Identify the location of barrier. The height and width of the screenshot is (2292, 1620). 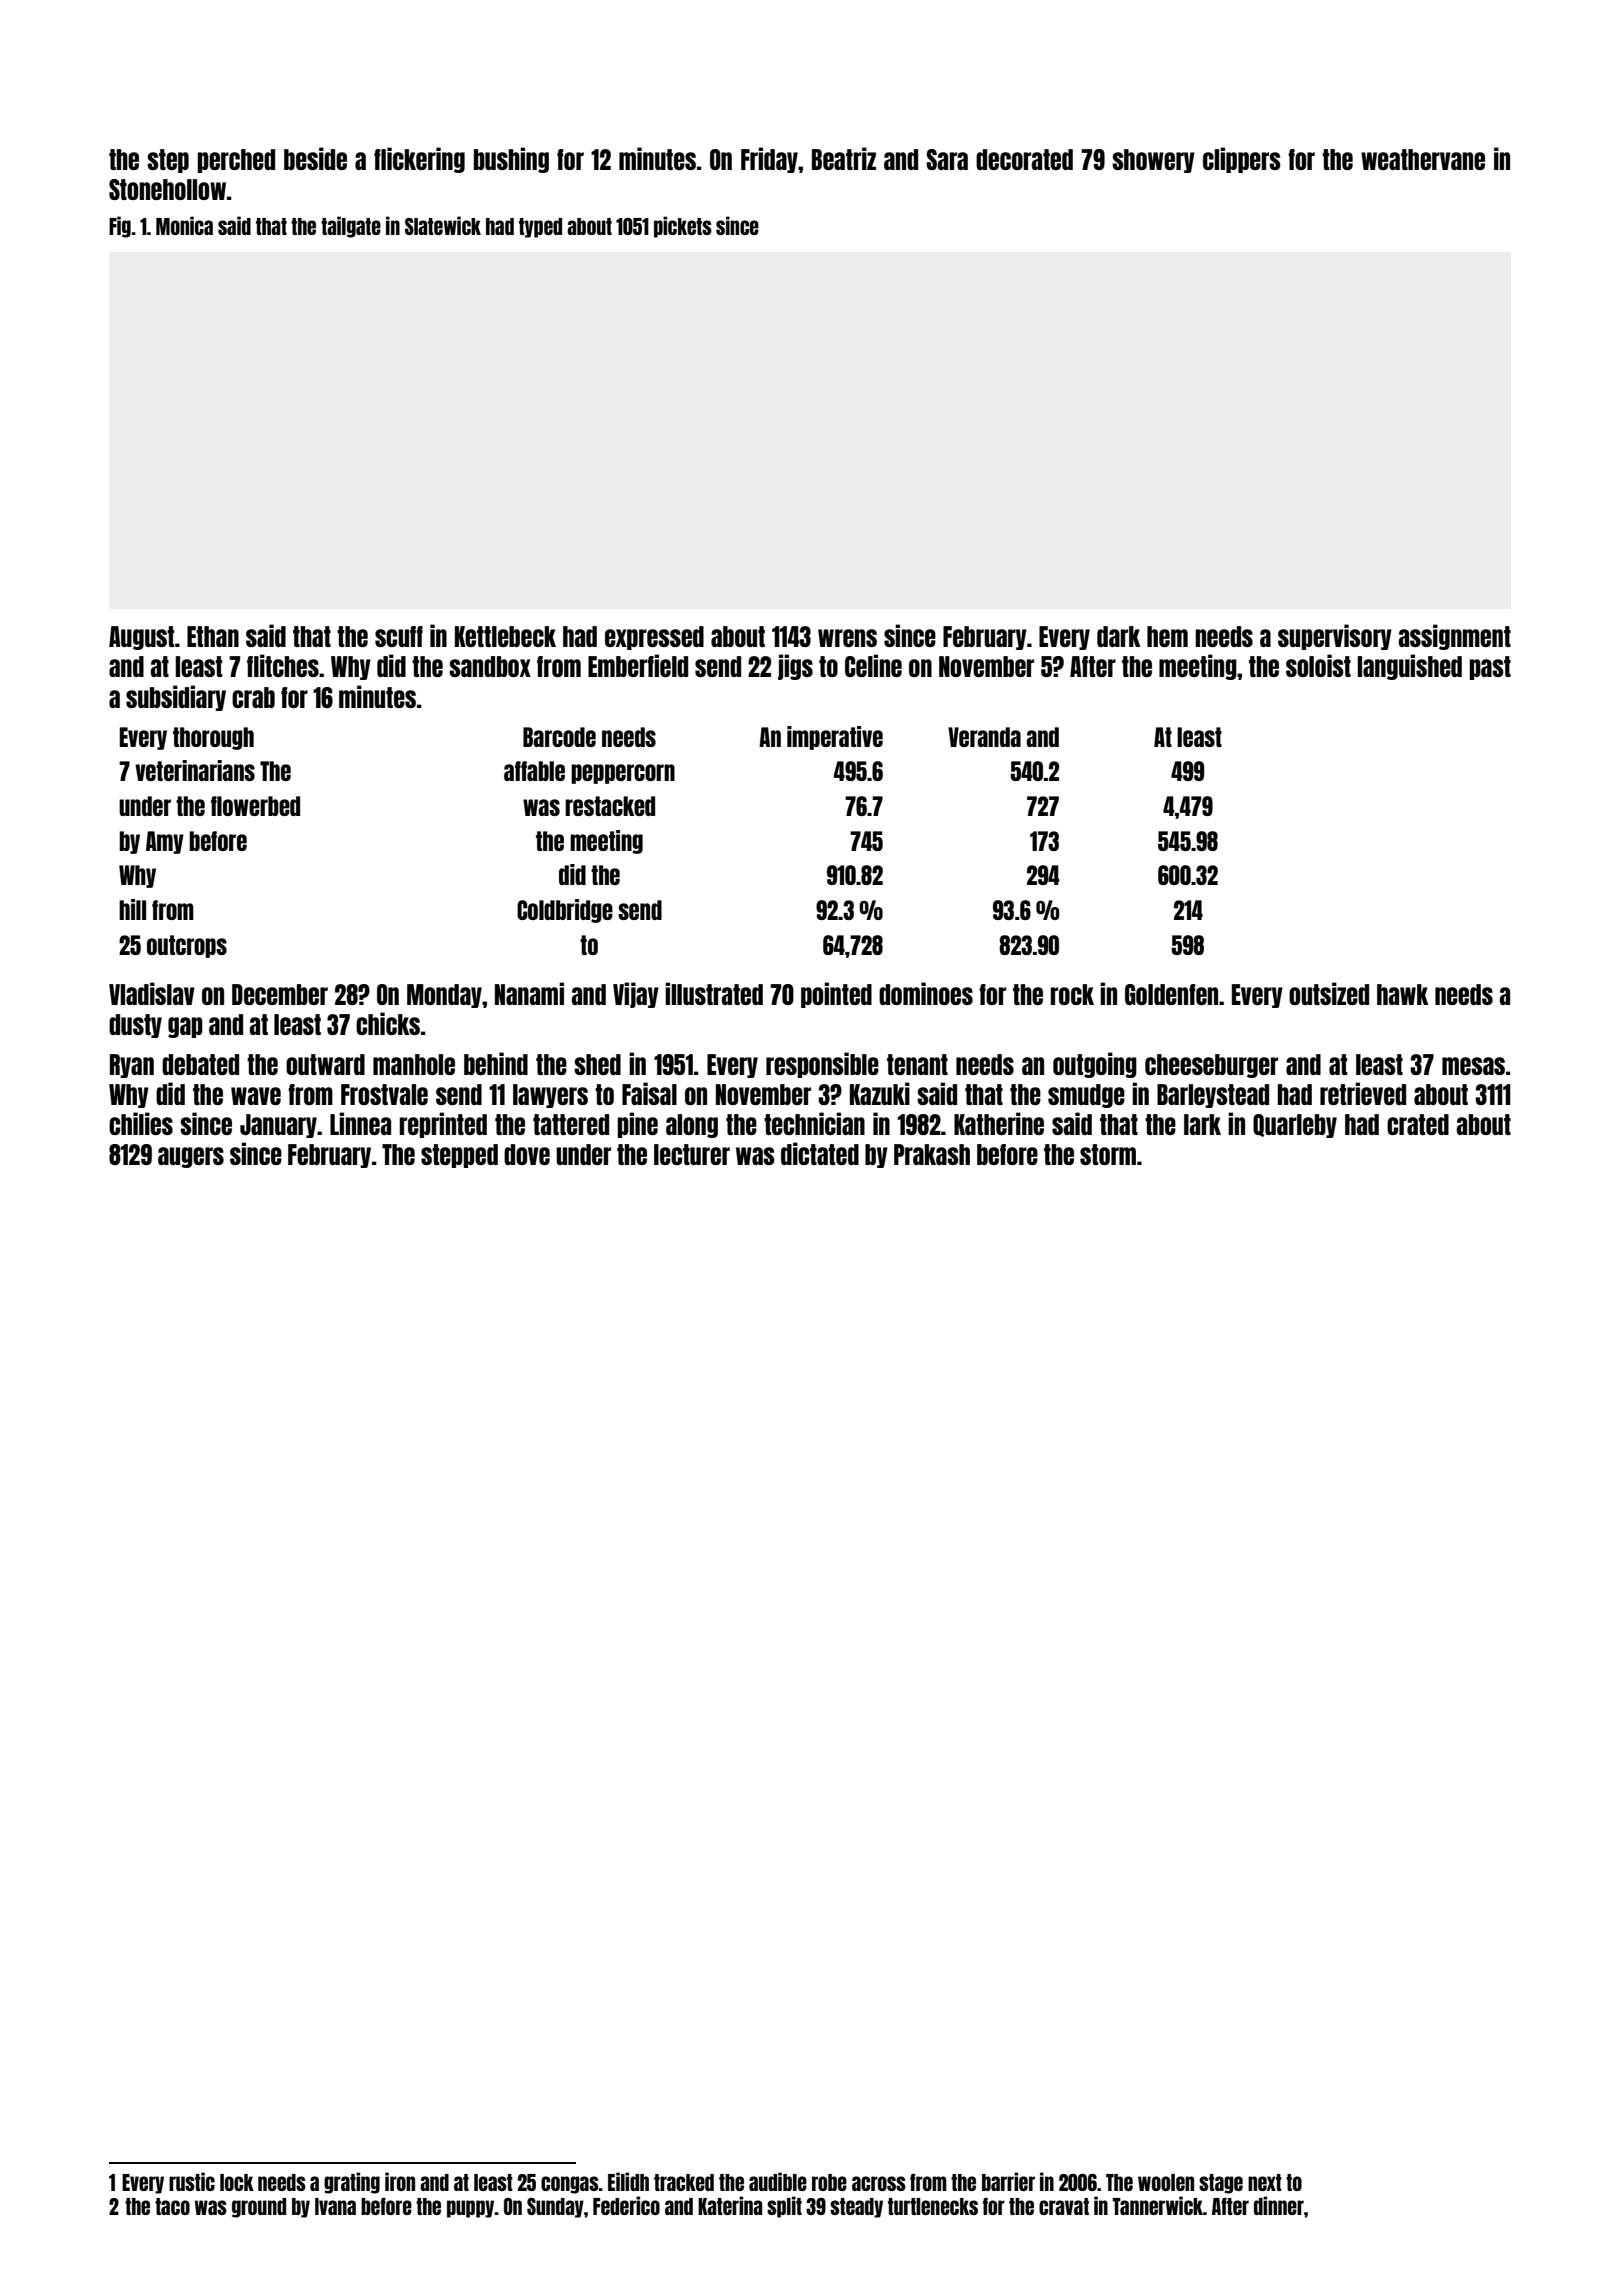
(1008, 2181).
